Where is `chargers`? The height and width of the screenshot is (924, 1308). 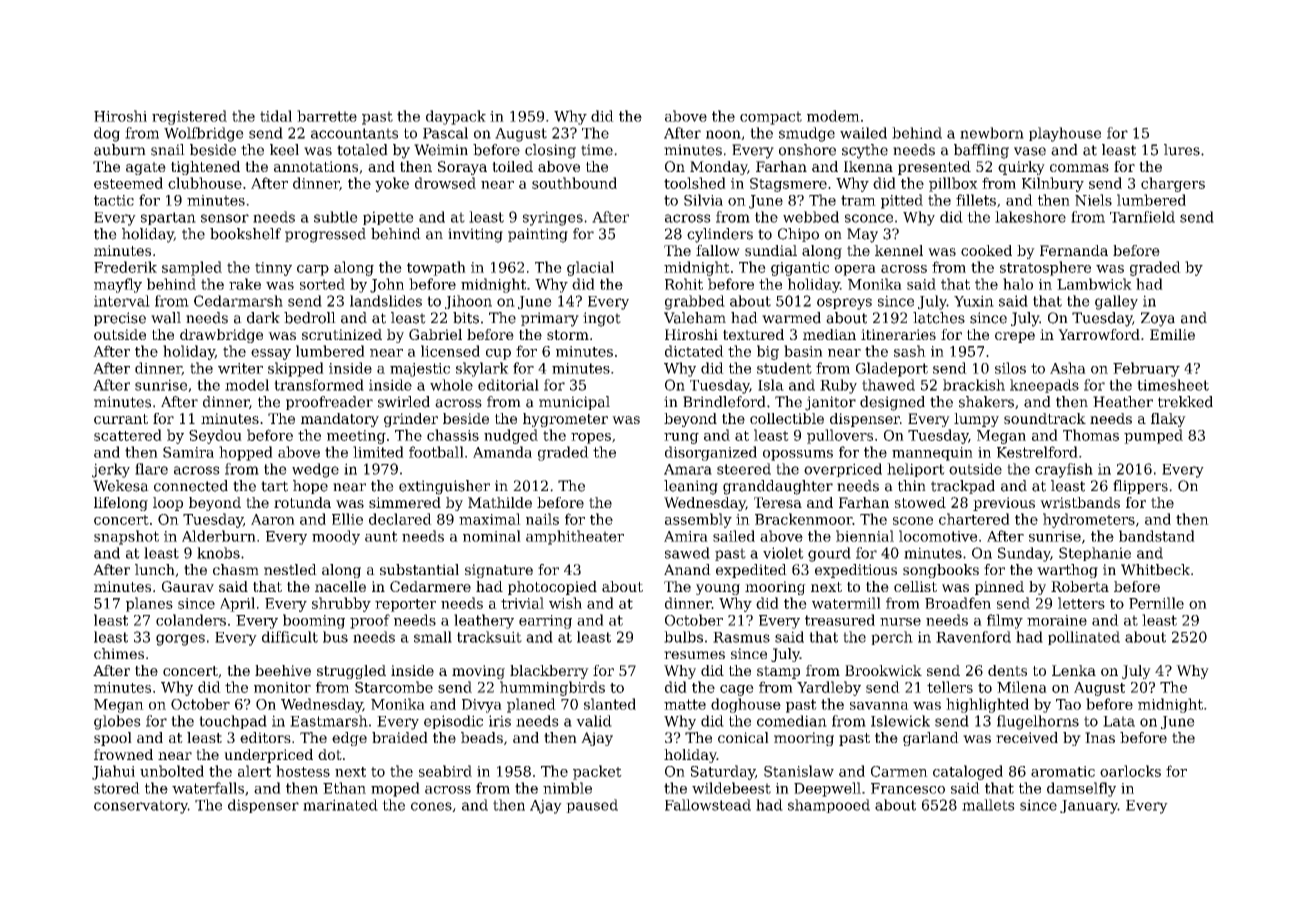
chargers is located at coordinates (1173, 184).
